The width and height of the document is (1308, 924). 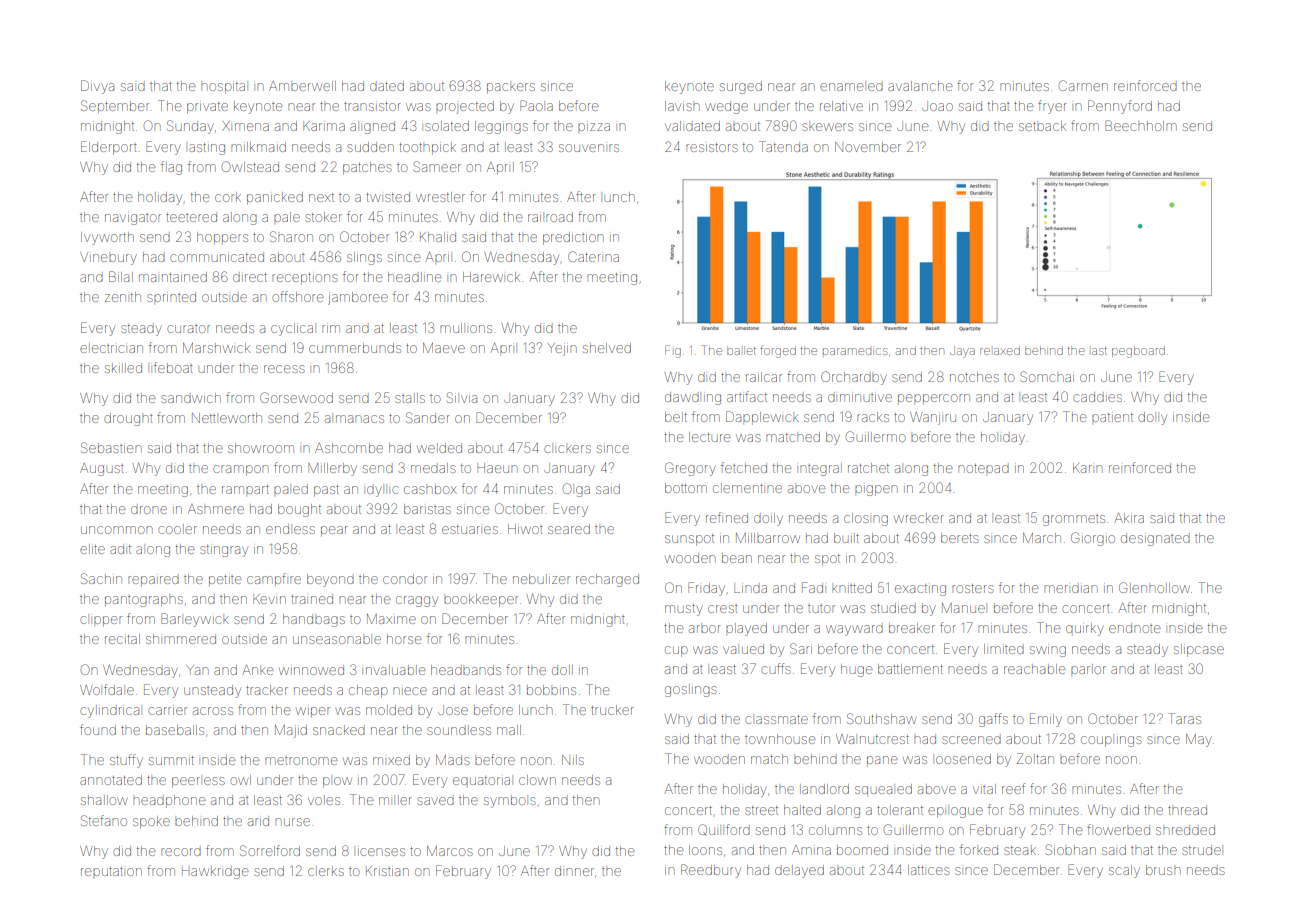 What do you see at coordinates (461, 397) in the document?
I see `Silvia` at bounding box center [461, 397].
